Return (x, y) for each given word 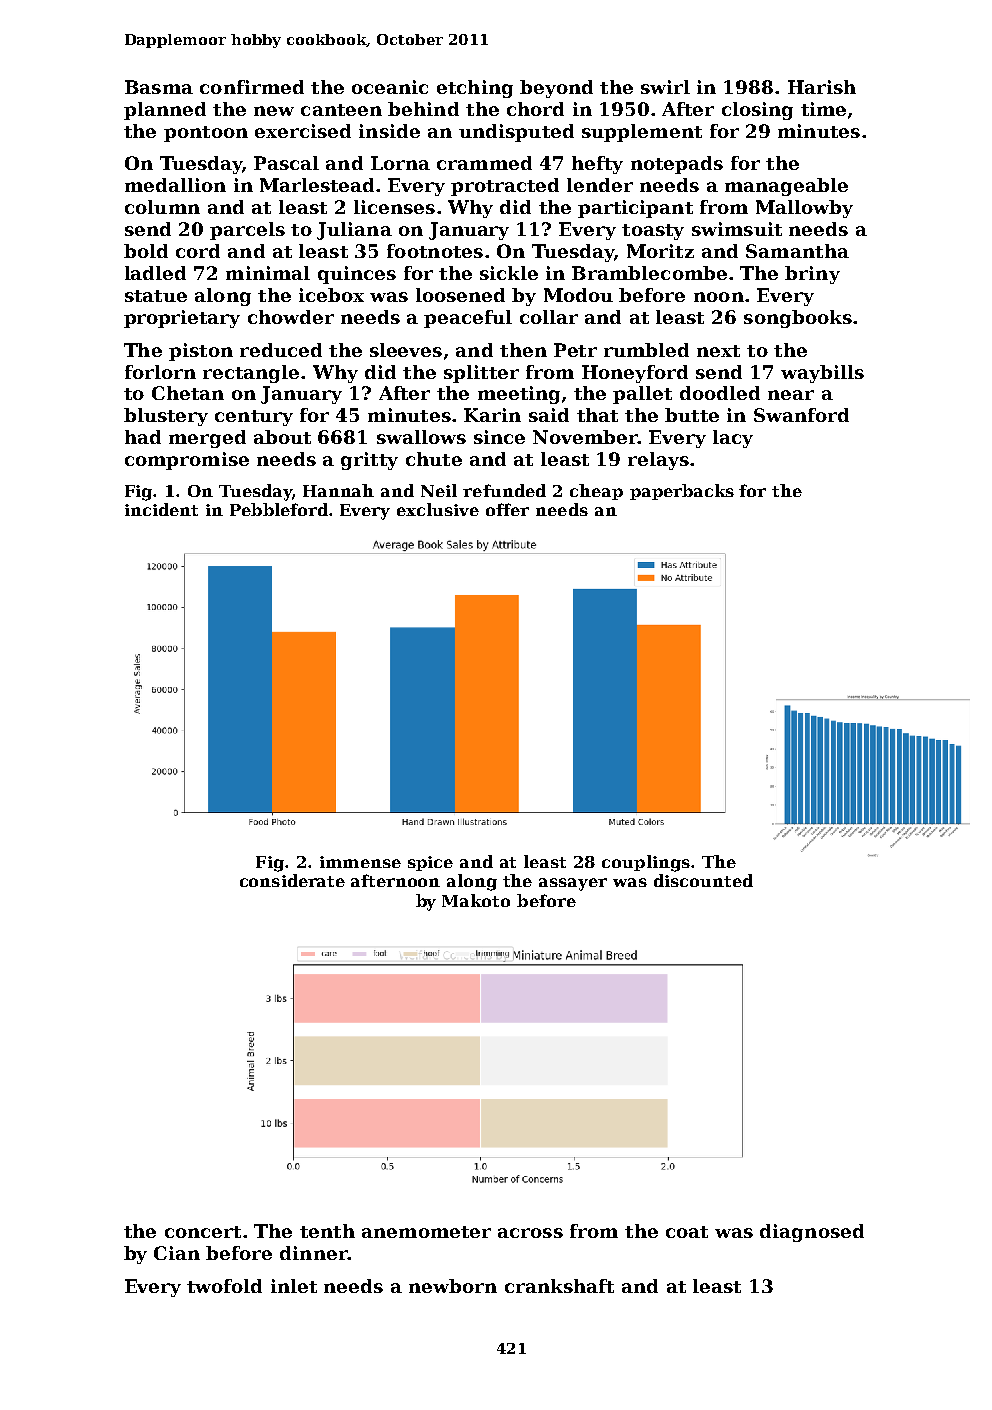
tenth (327, 1231)
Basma (159, 87)
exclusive (438, 509)
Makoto (476, 900)
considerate (292, 880)
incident (161, 509)
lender (600, 185)
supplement (642, 133)
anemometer (426, 1232)
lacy (733, 439)
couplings (646, 863)
